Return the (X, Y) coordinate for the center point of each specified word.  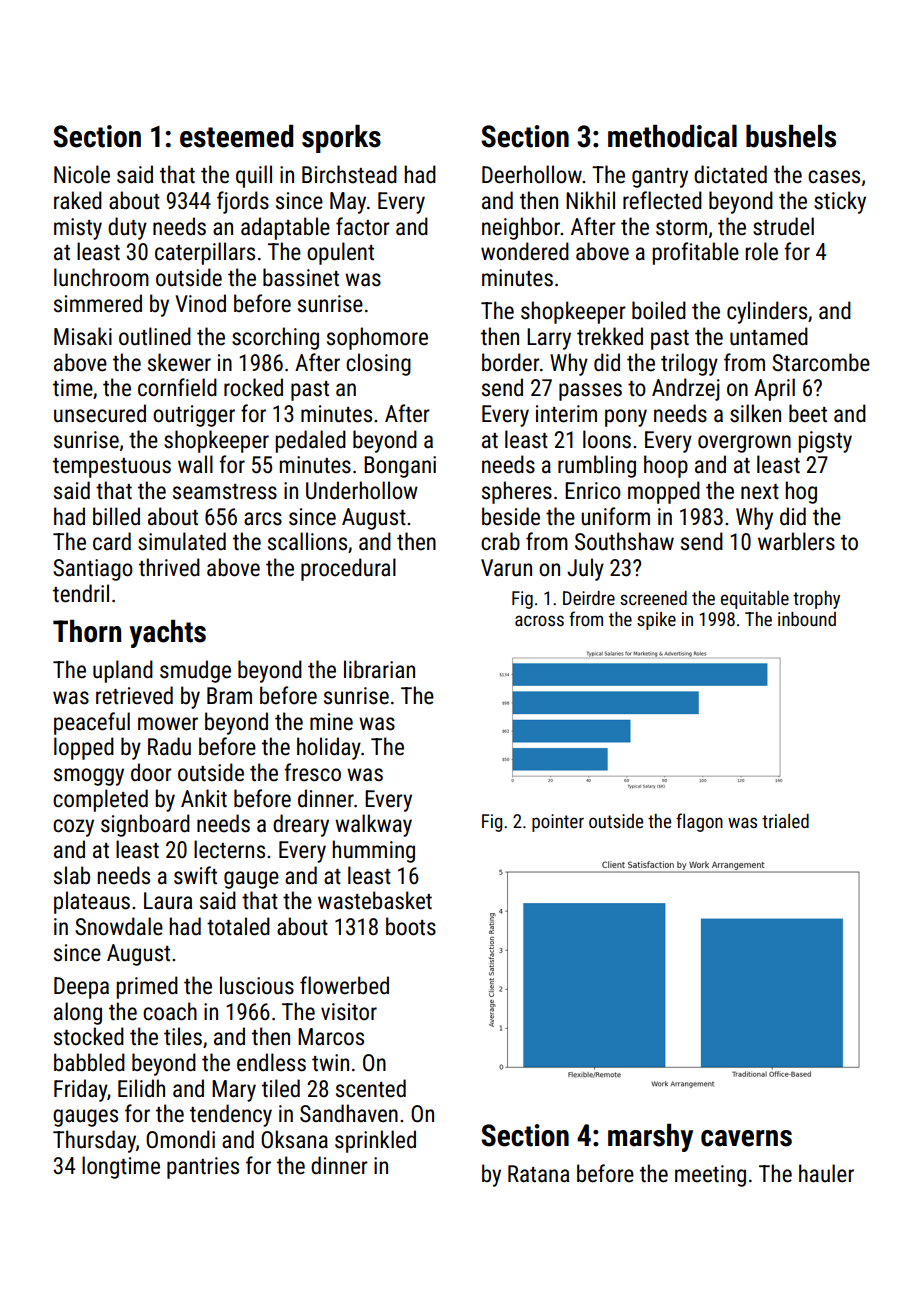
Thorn (87, 631)
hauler (826, 1173)
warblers (796, 541)
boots (411, 926)
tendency (231, 1115)
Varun (506, 568)
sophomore (377, 338)
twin (330, 1063)
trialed (785, 821)
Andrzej (686, 389)
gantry (660, 178)
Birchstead (349, 174)
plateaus (92, 902)
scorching (275, 338)
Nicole (82, 174)
